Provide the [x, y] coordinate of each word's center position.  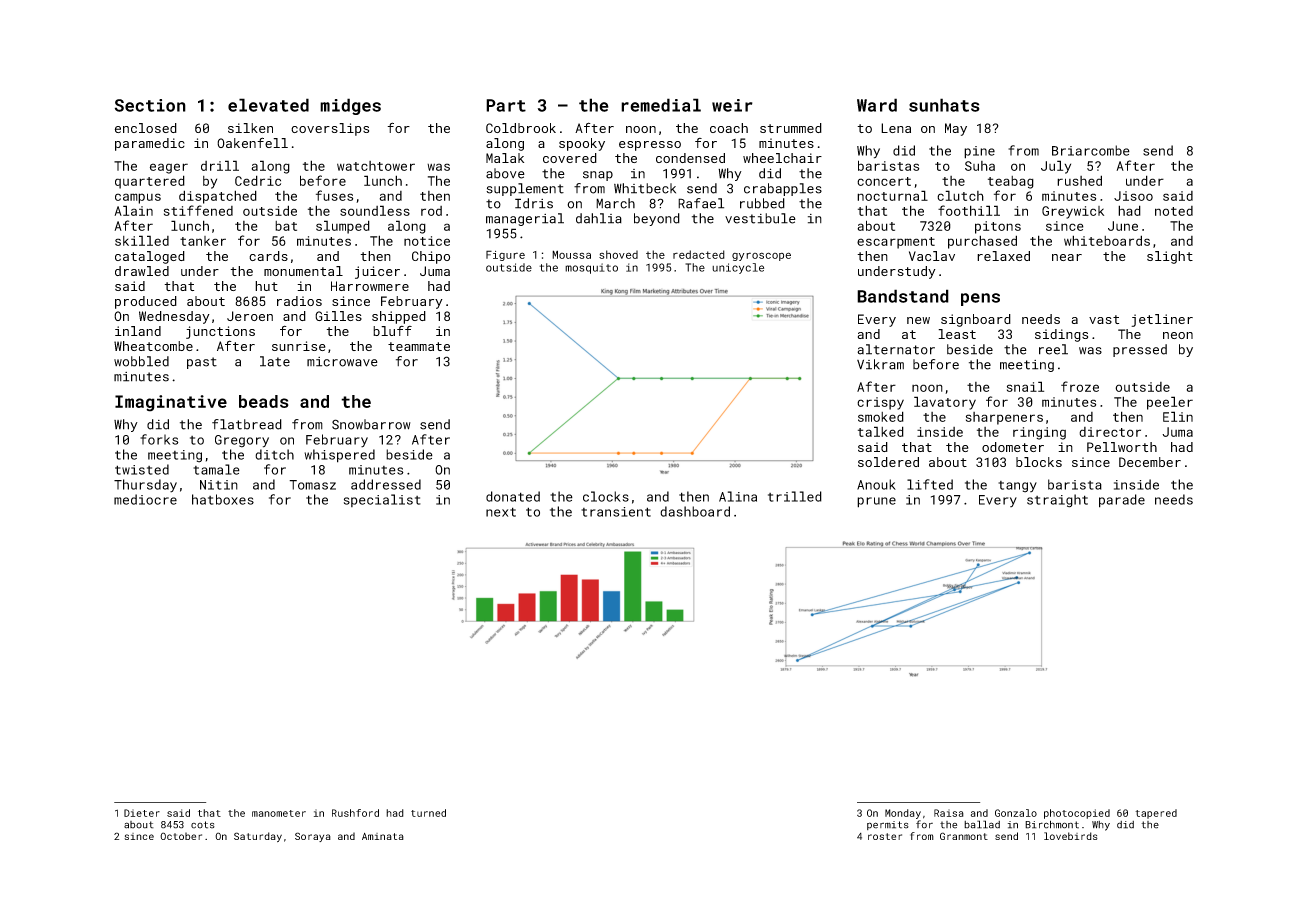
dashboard [695, 511]
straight [1057, 501]
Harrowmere [370, 286]
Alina [738, 496]
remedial [661, 105]
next [501, 512]
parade [1122, 501]
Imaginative [171, 403]
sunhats [944, 105]
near [1067, 257]
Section [150, 105]
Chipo [431, 257]
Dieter [142, 813]
